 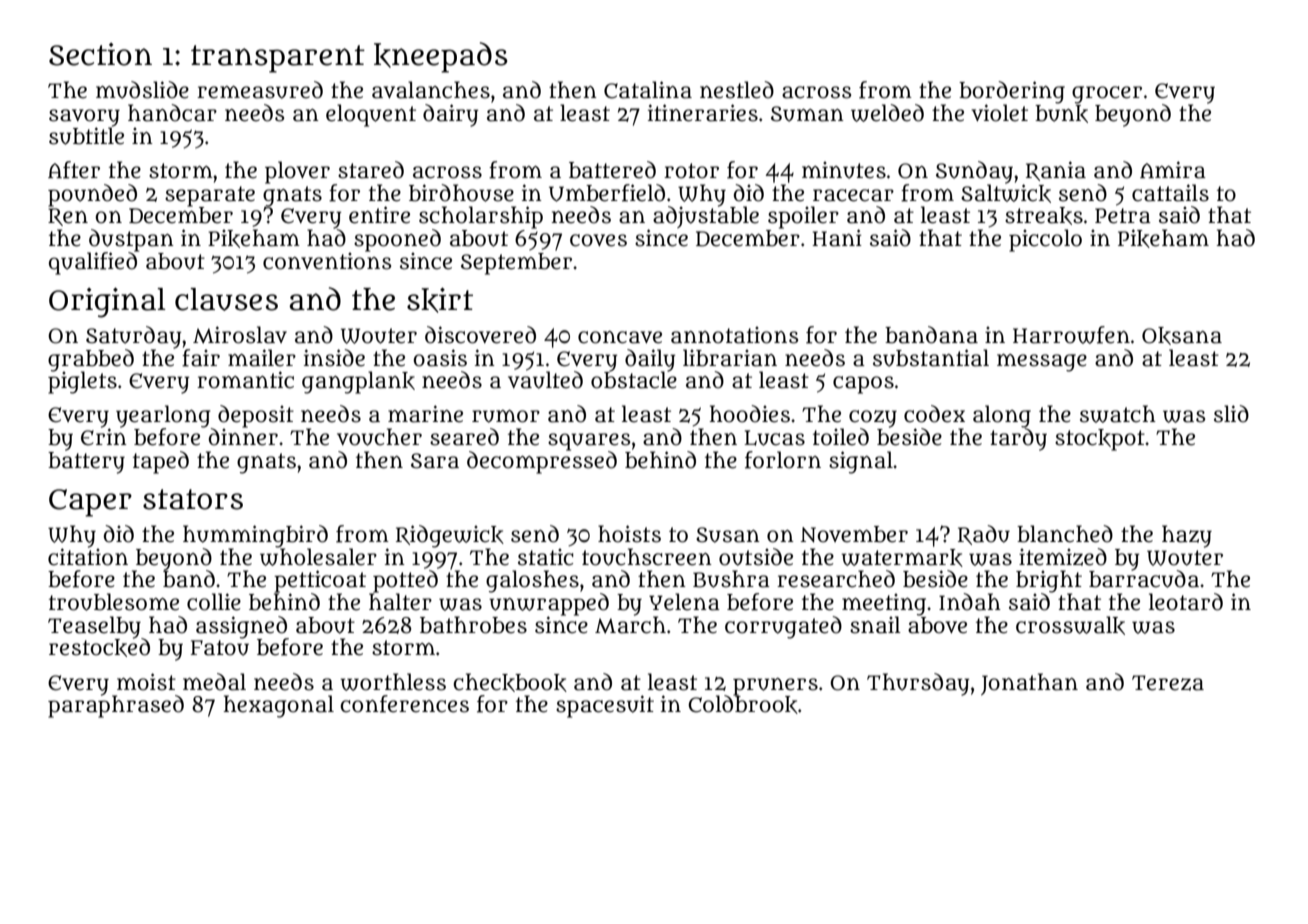 I want to click on Bushra, so click(x=731, y=579).
